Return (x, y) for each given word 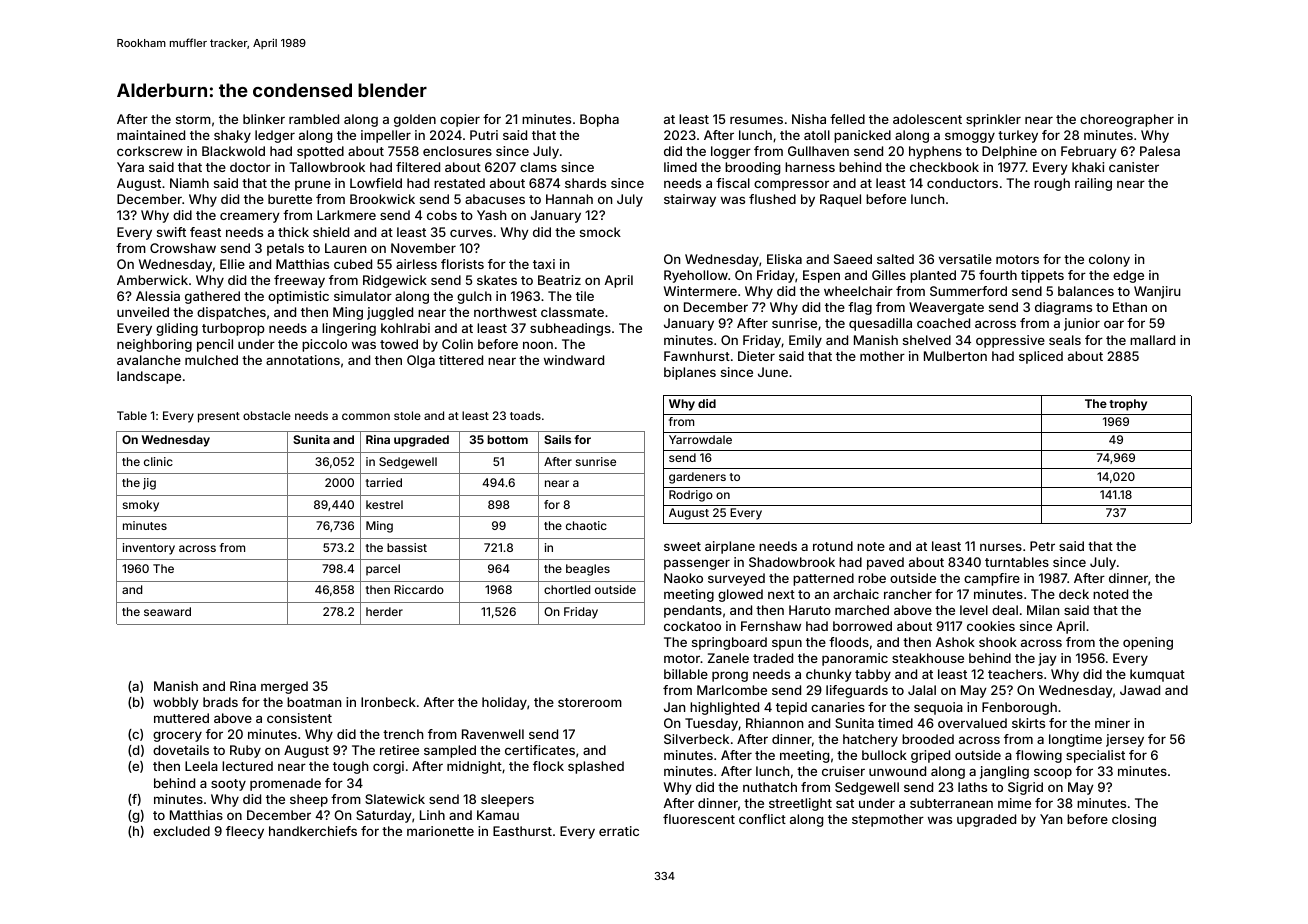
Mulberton (955, 356)
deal (1005, 610)
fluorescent (699, 819)
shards (585, 183)
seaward (167, 611)
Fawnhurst (697, 356)
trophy (1128, 405)
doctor (250, 167)
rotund (833, 546)
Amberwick (152, 280)
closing (1134, 820)
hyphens (935, 152)
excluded (181, 831)
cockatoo (692, 626)
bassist (407, 547)
